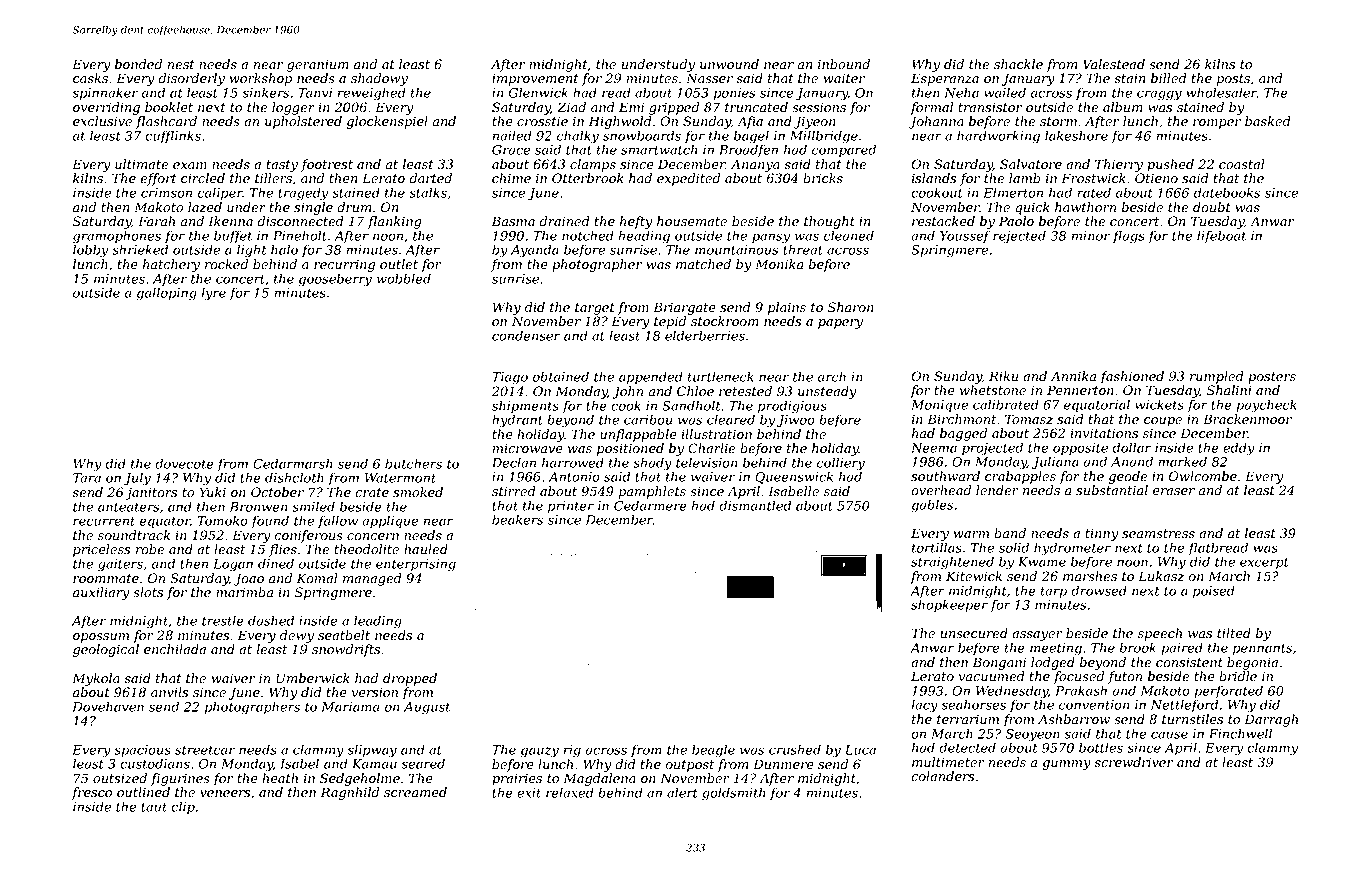 The width and height of the screenshot is (1372, 887). Describe the element at coordinates (166, 193) in the screenshot. I see `crimson` at that location.
